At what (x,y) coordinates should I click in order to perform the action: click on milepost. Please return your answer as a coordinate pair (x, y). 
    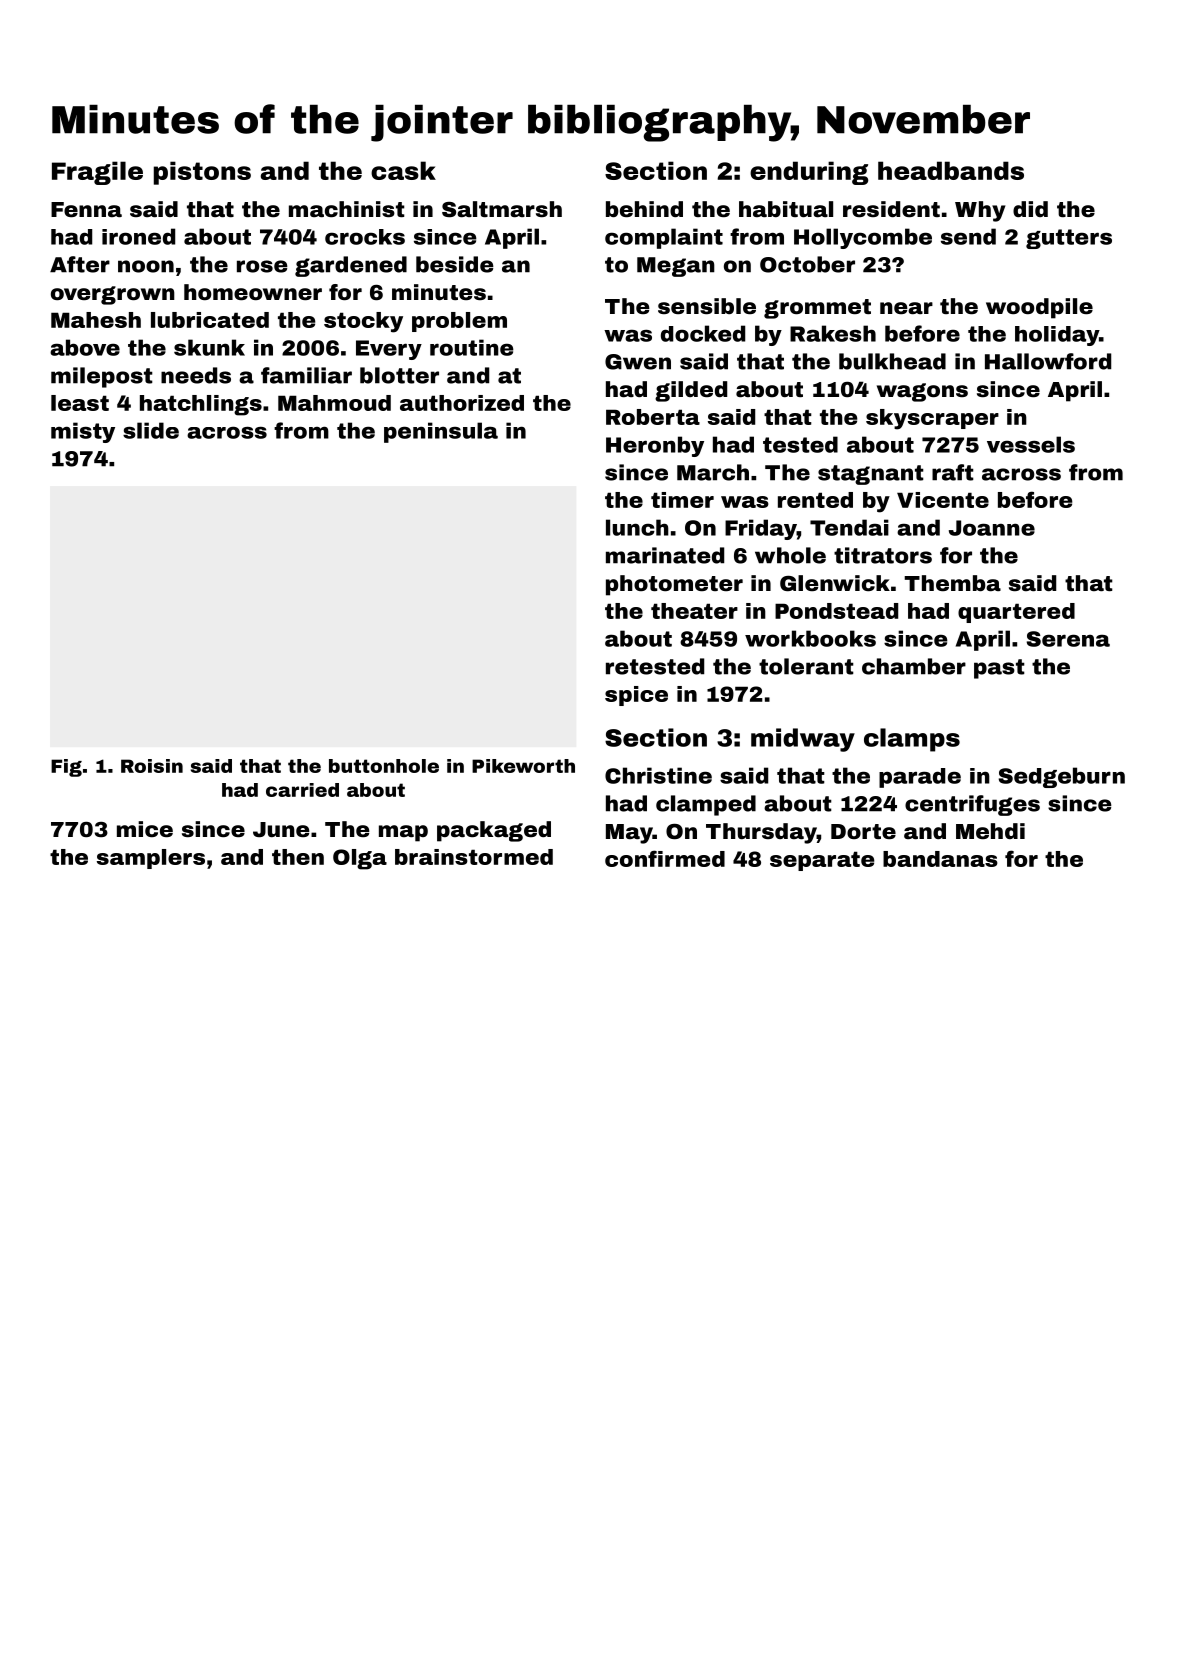
    Looking at the image, I should click on (102, 377).
